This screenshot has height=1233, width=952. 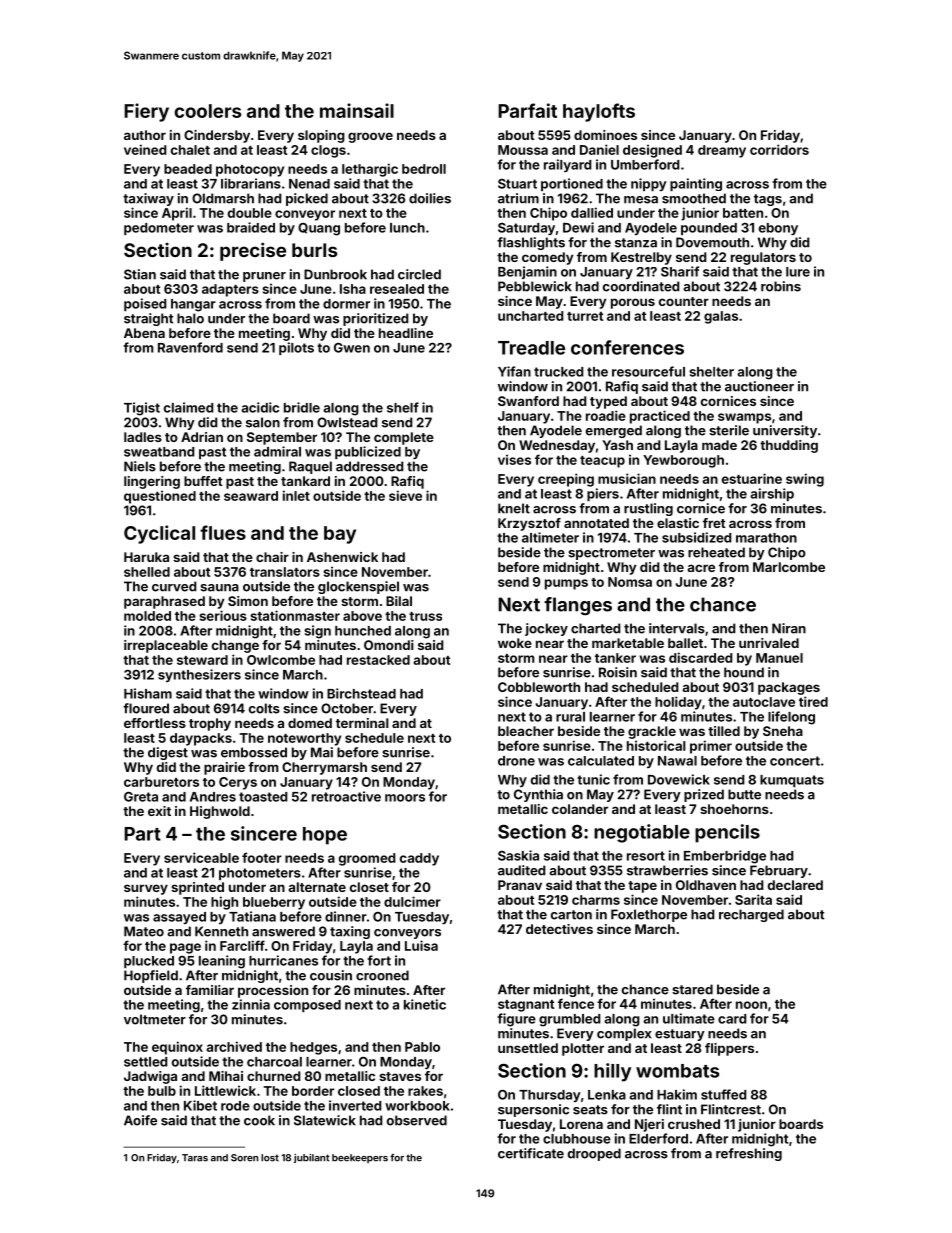 I want to click on carton, so click(x=571, y=915).
